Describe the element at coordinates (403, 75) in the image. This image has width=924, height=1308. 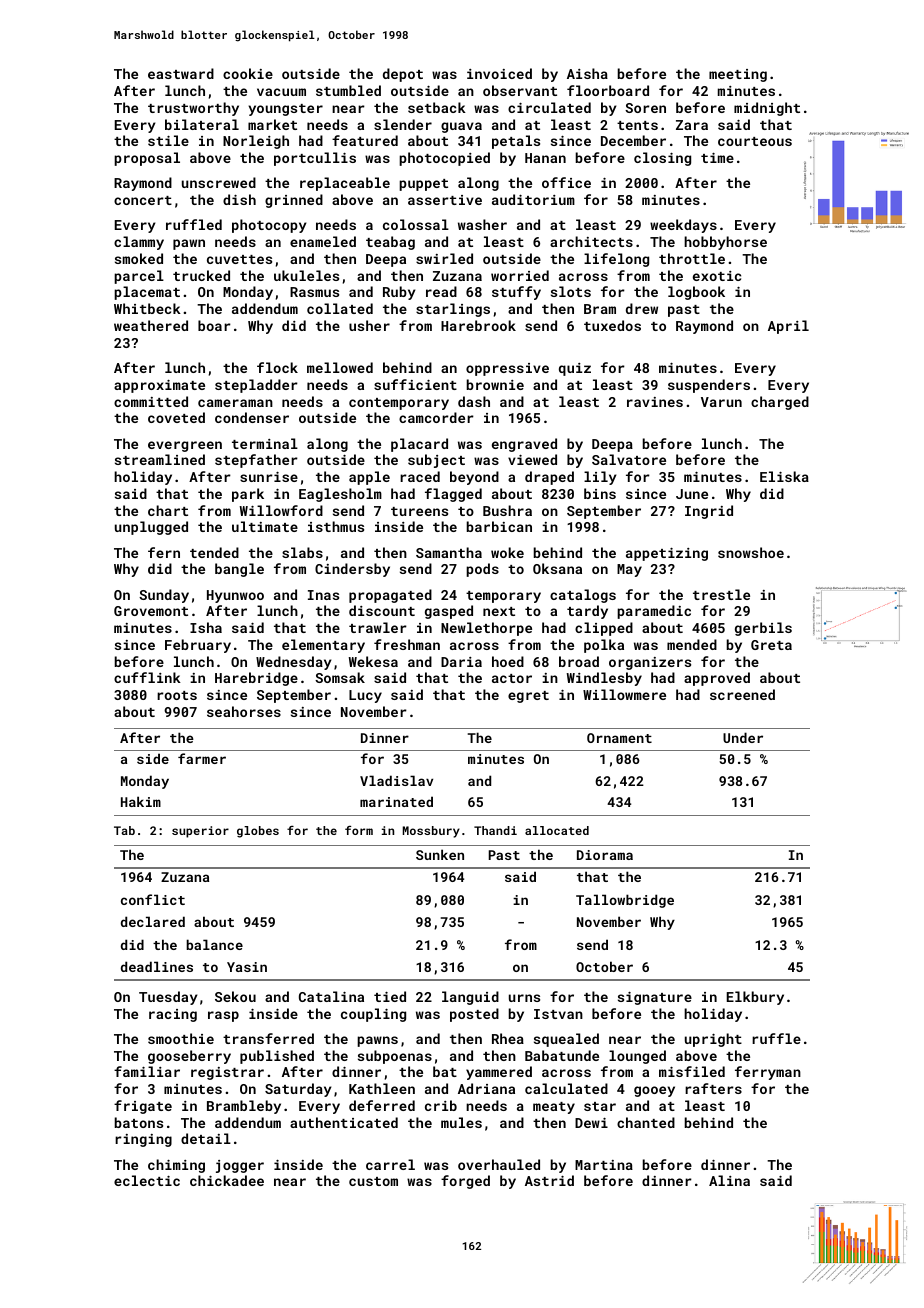
I see `depot` at that location.
